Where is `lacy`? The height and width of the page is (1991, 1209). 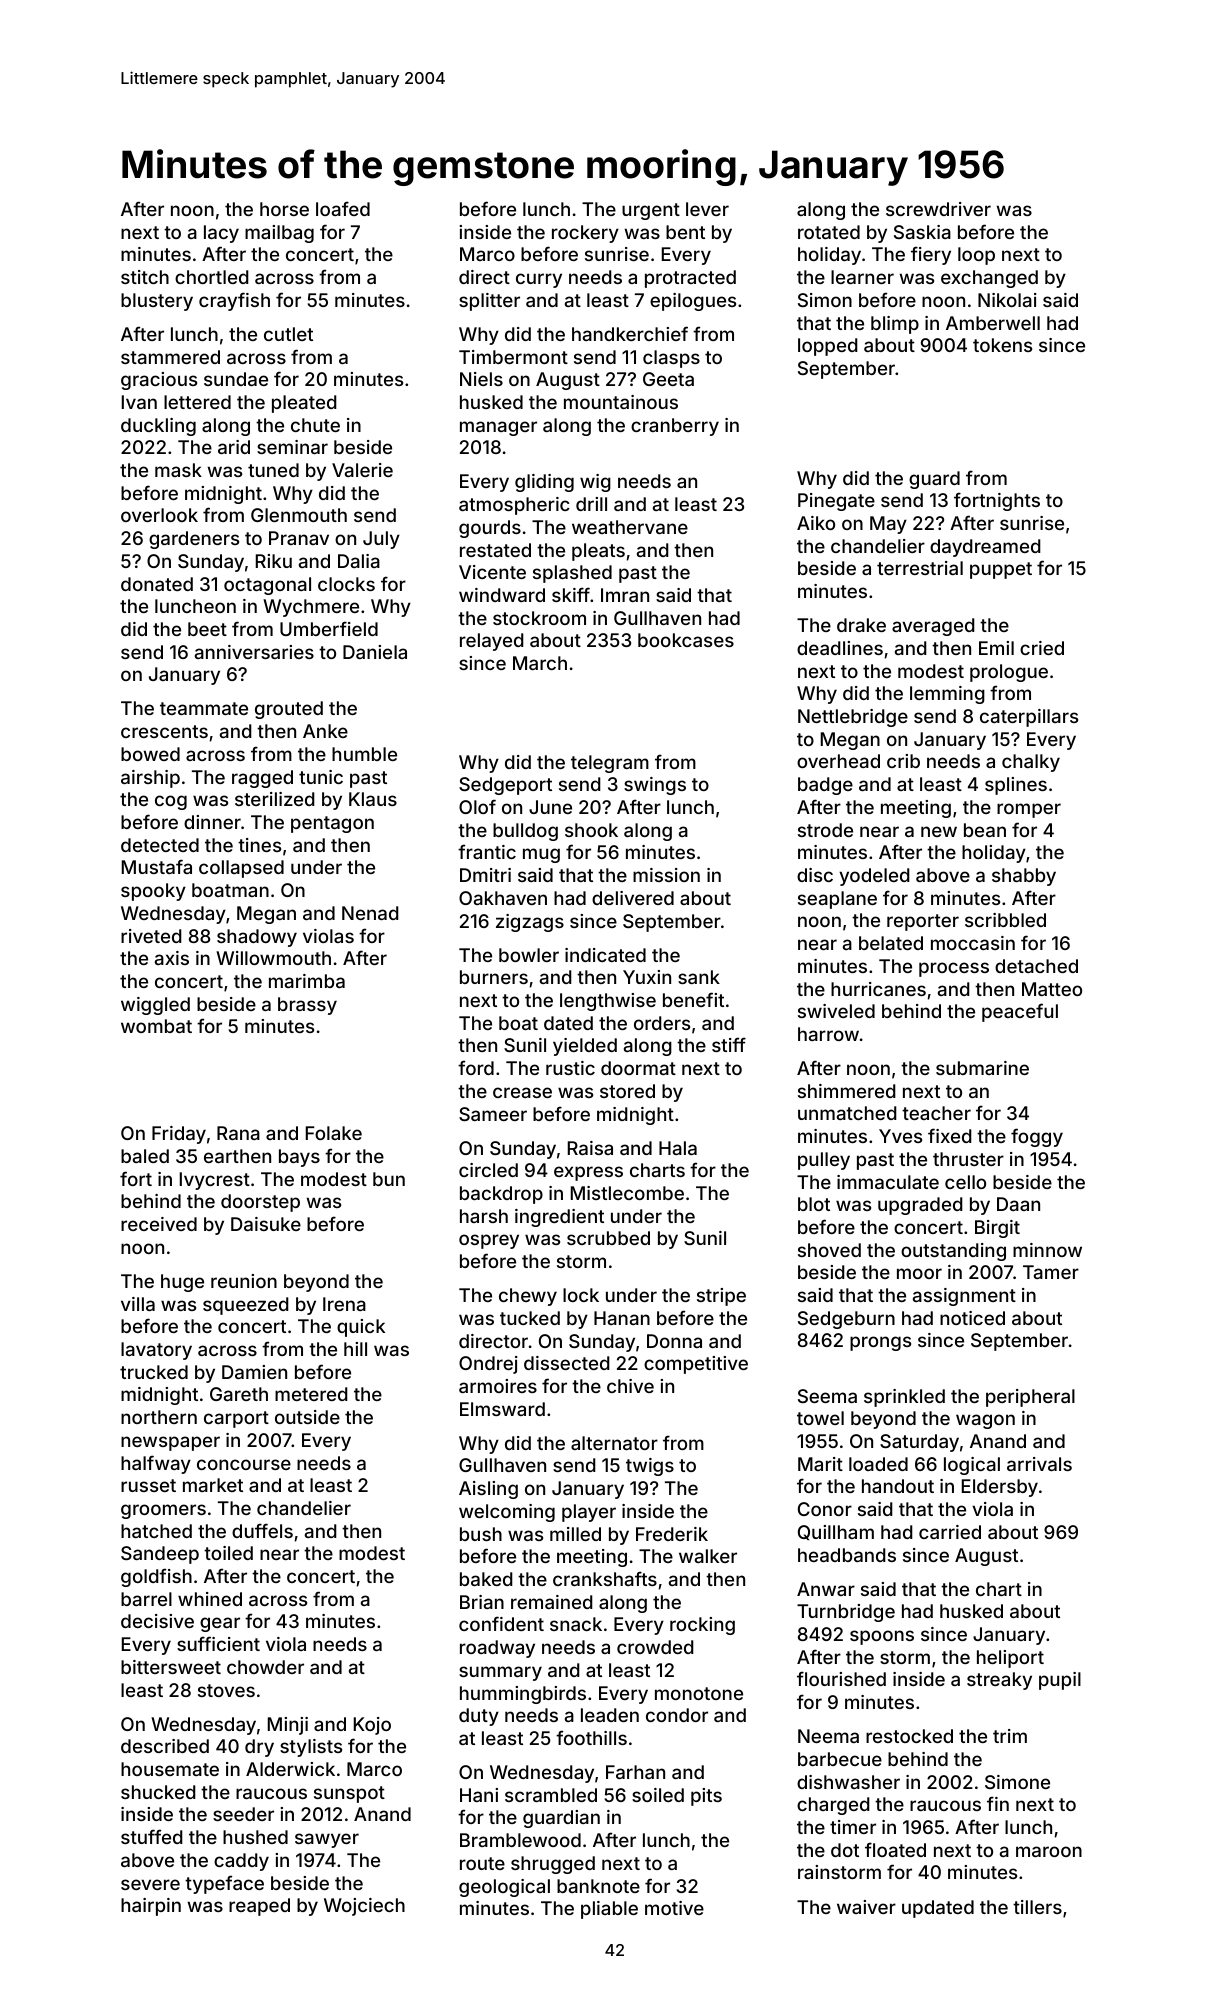
lacy is located at coordinates (221, 234).
